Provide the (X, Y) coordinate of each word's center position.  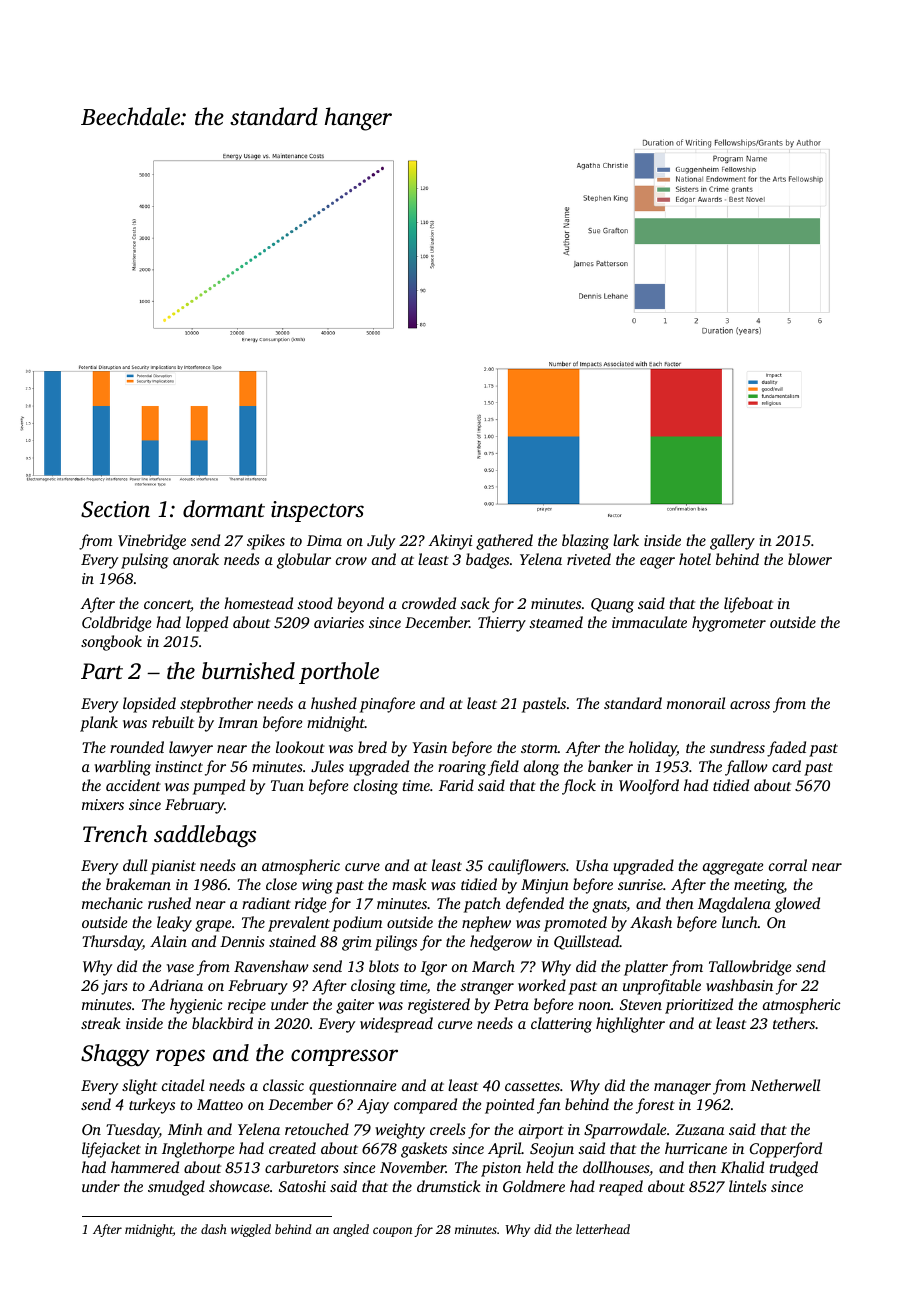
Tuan (287, 785)
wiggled (251, 1230)
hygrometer (729, 624)
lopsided (149, 705)
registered (439, 1006)
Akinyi (450, 542)
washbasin (739, 985)
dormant (224, 509)
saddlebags (205, 836)
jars (114, 987)
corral (788, 865)
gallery (732, 542)
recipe (247, 1006)
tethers (794, 1023)
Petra (511, 1004)
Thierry (502, 624)
